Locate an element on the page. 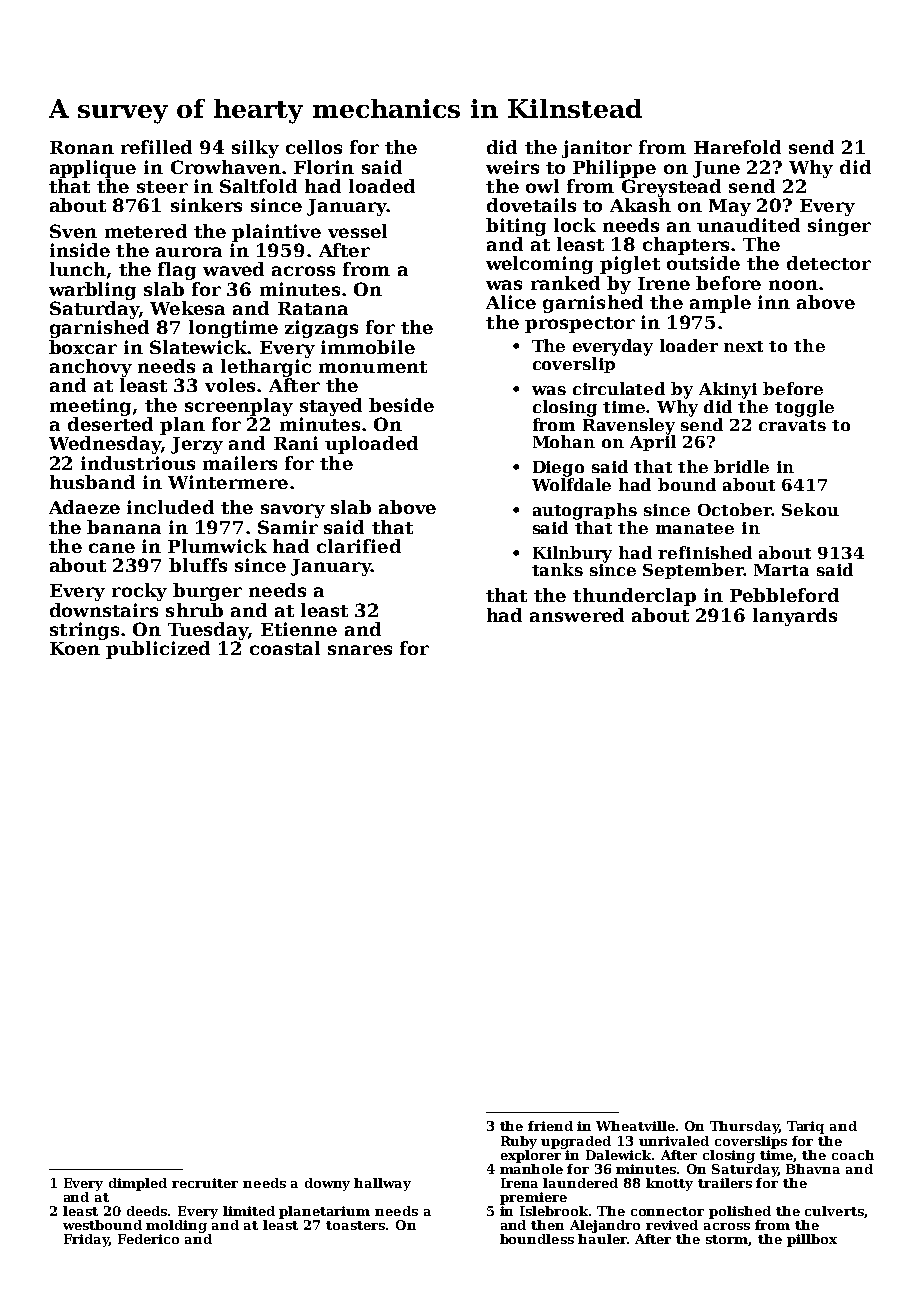 This document has width=924, height=1314. friend is located at coordinates (550, 1126).
